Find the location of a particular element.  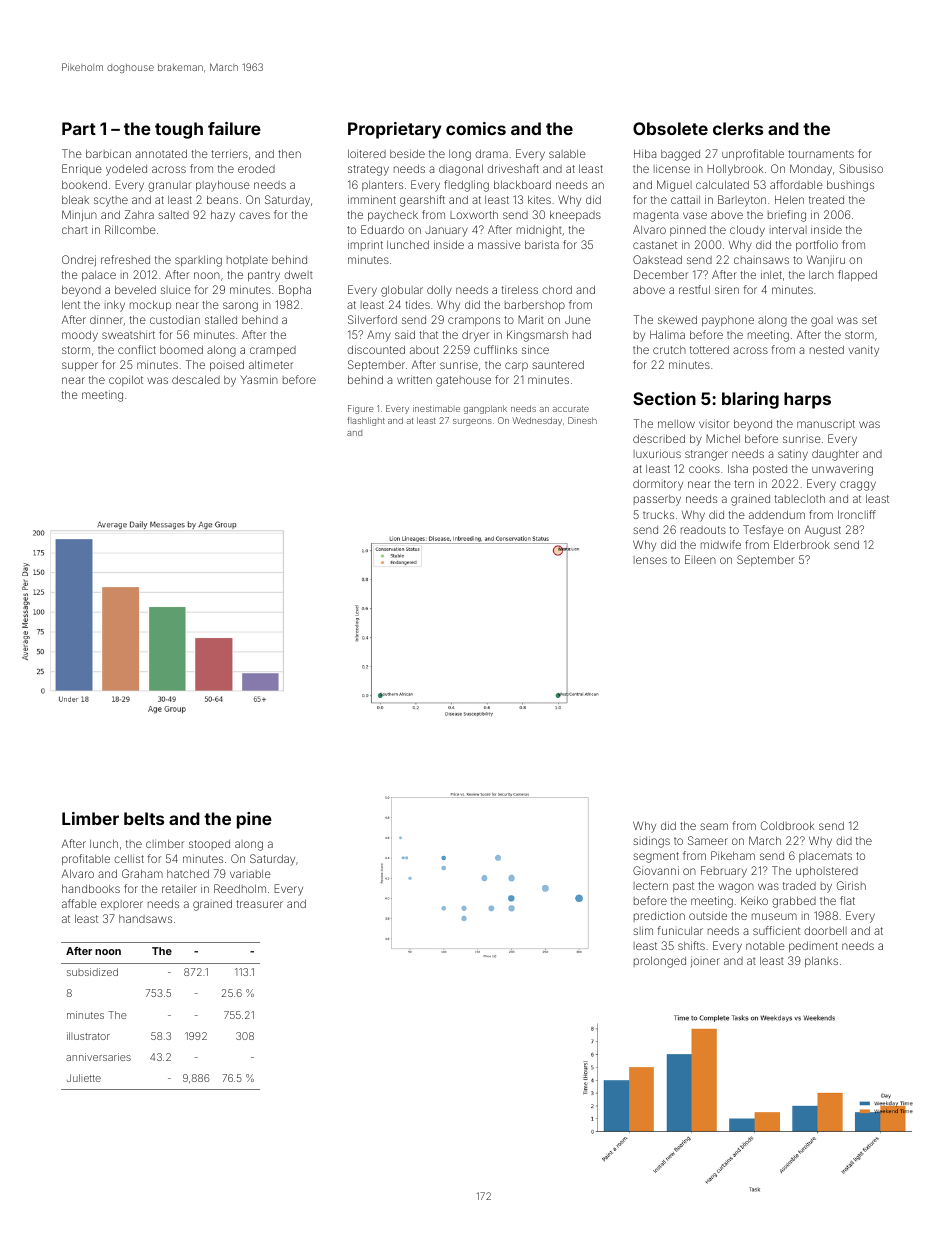

failure is located at coordinates (234, 128).
